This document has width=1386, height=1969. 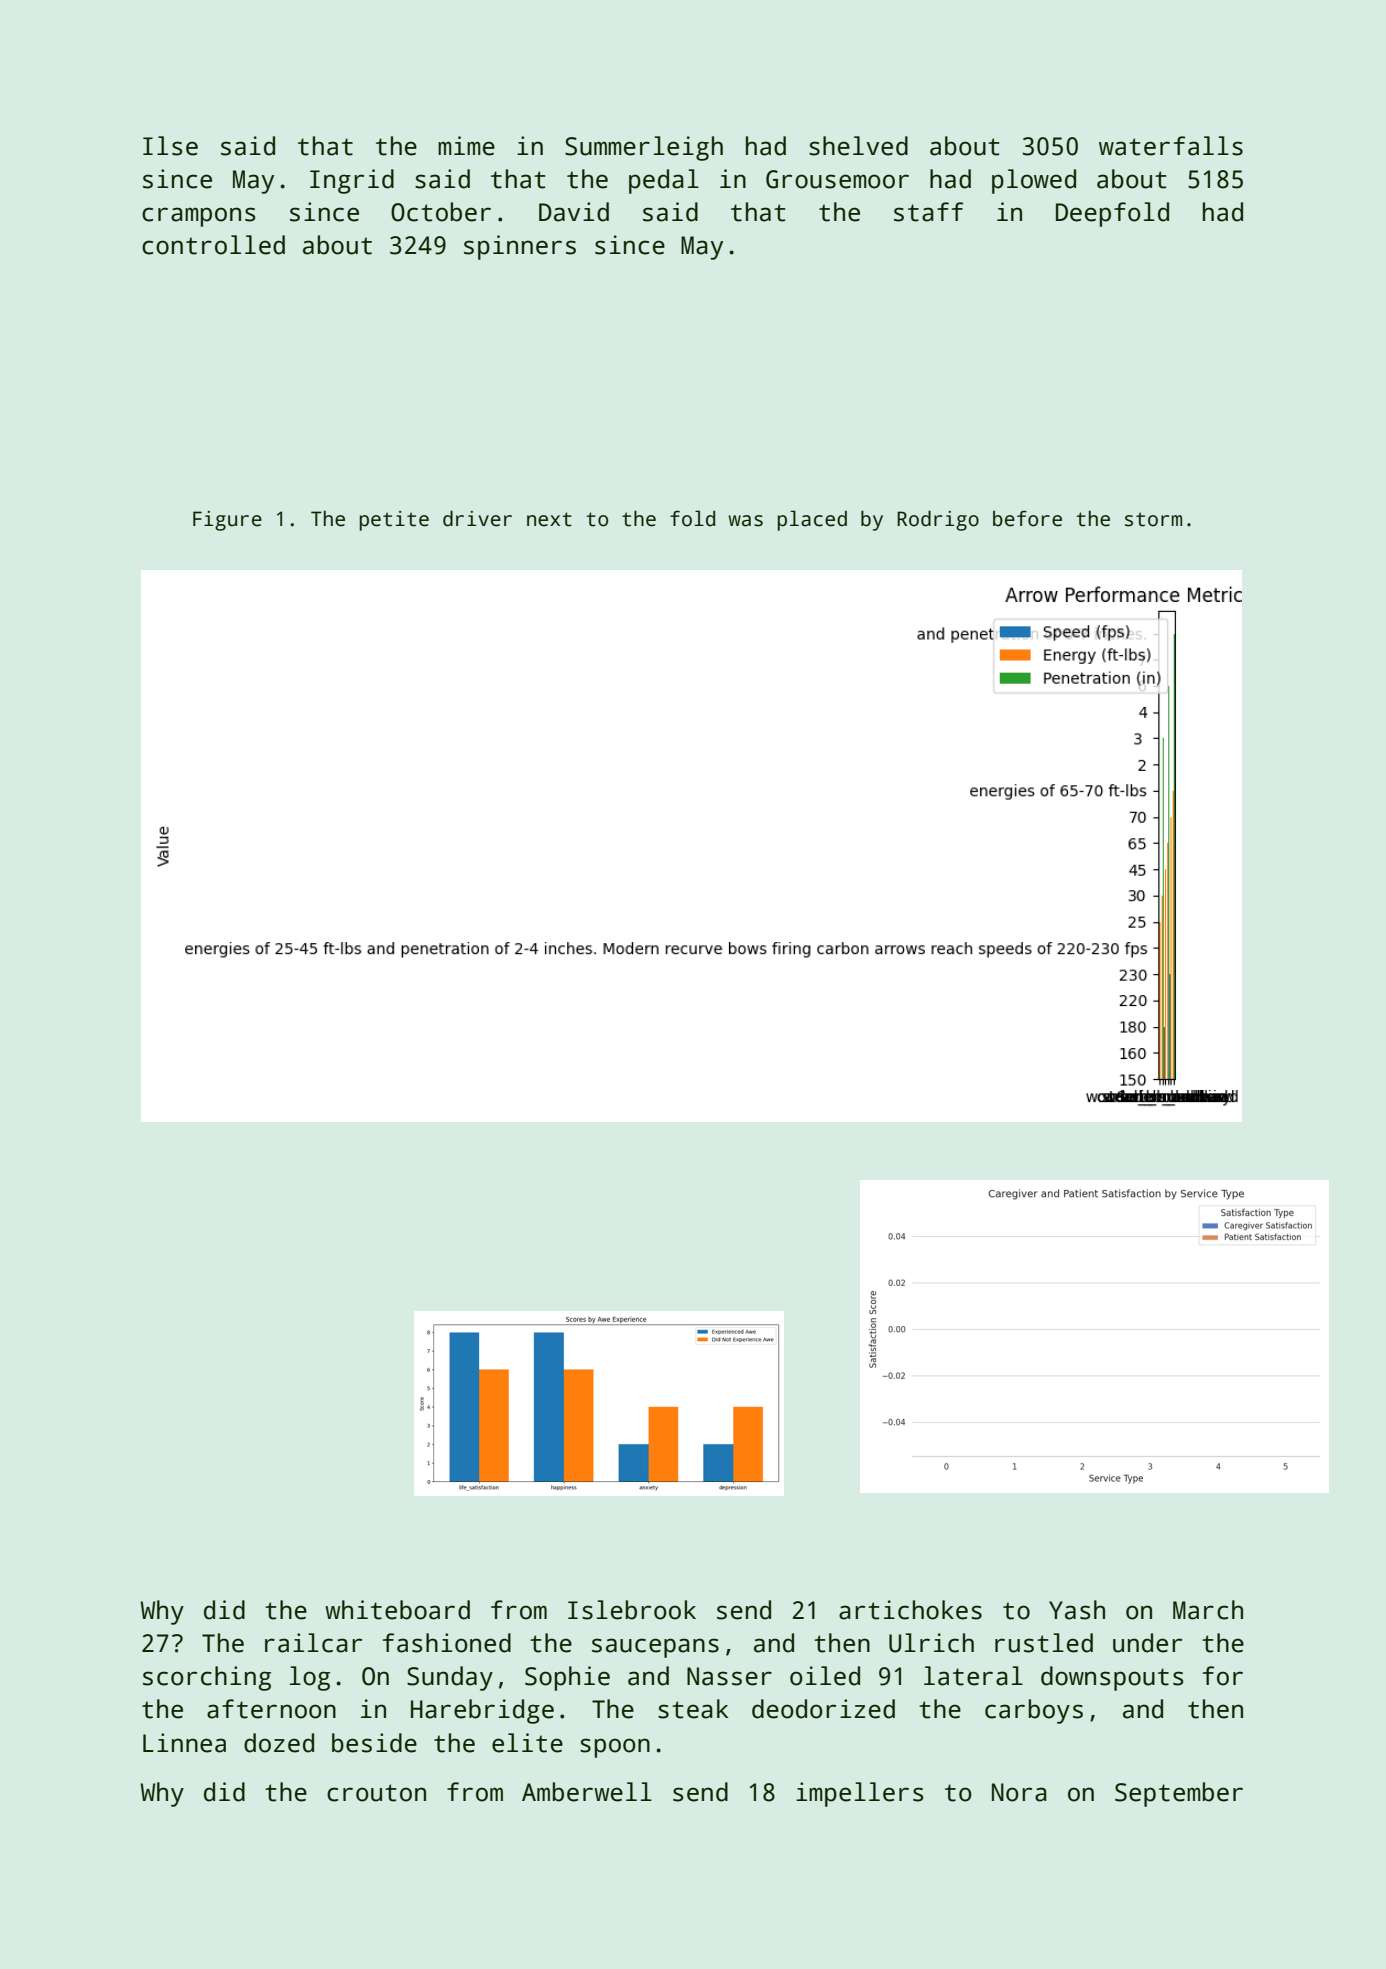 What do you see at coordinates (745, 521) in the document?
I see `was` at bounding box center [745, 521].
